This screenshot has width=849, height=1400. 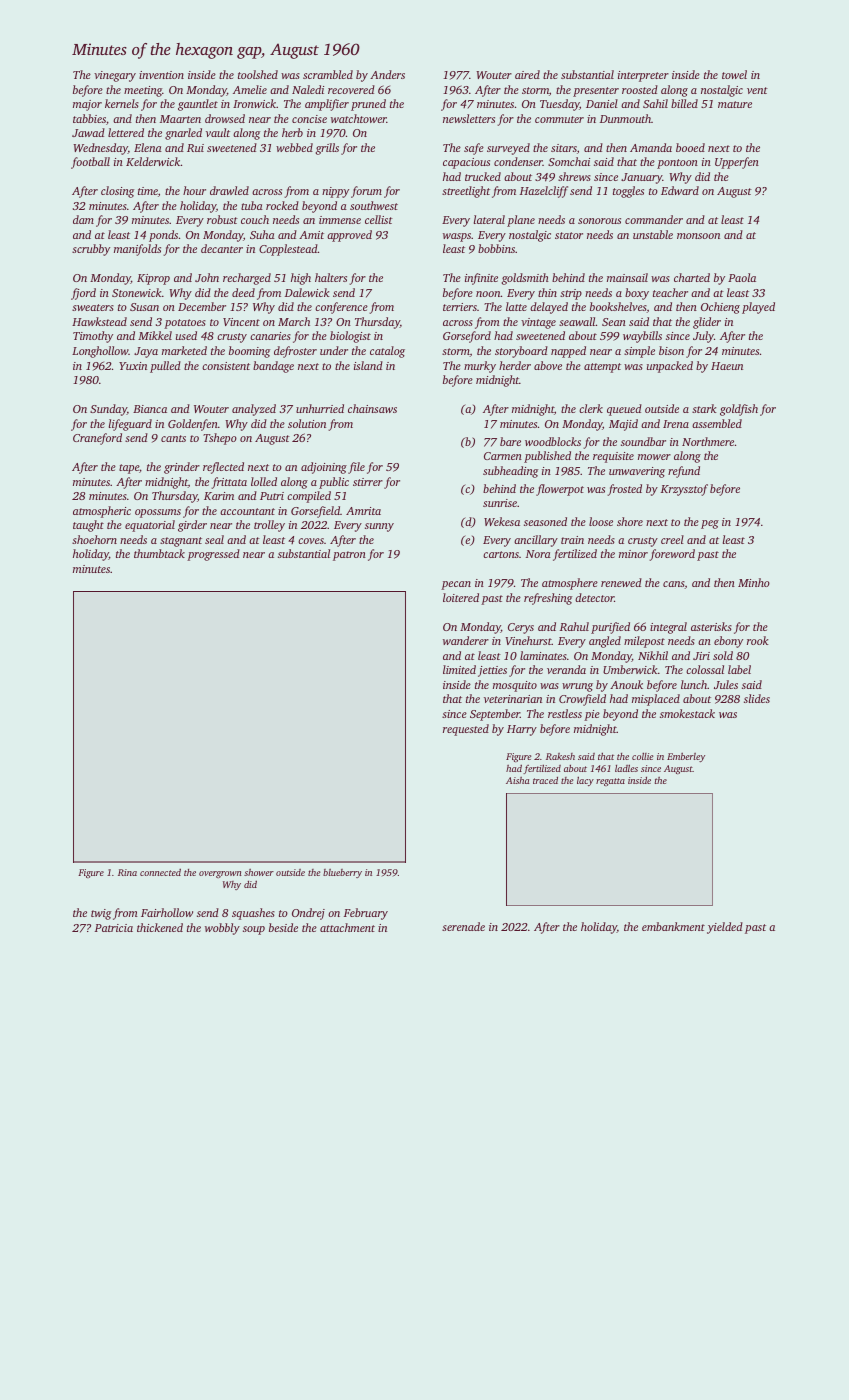 What do you see at coordinates (309, 119) in the screenshot?
I see `concise` at bounding box center [309, 119].
